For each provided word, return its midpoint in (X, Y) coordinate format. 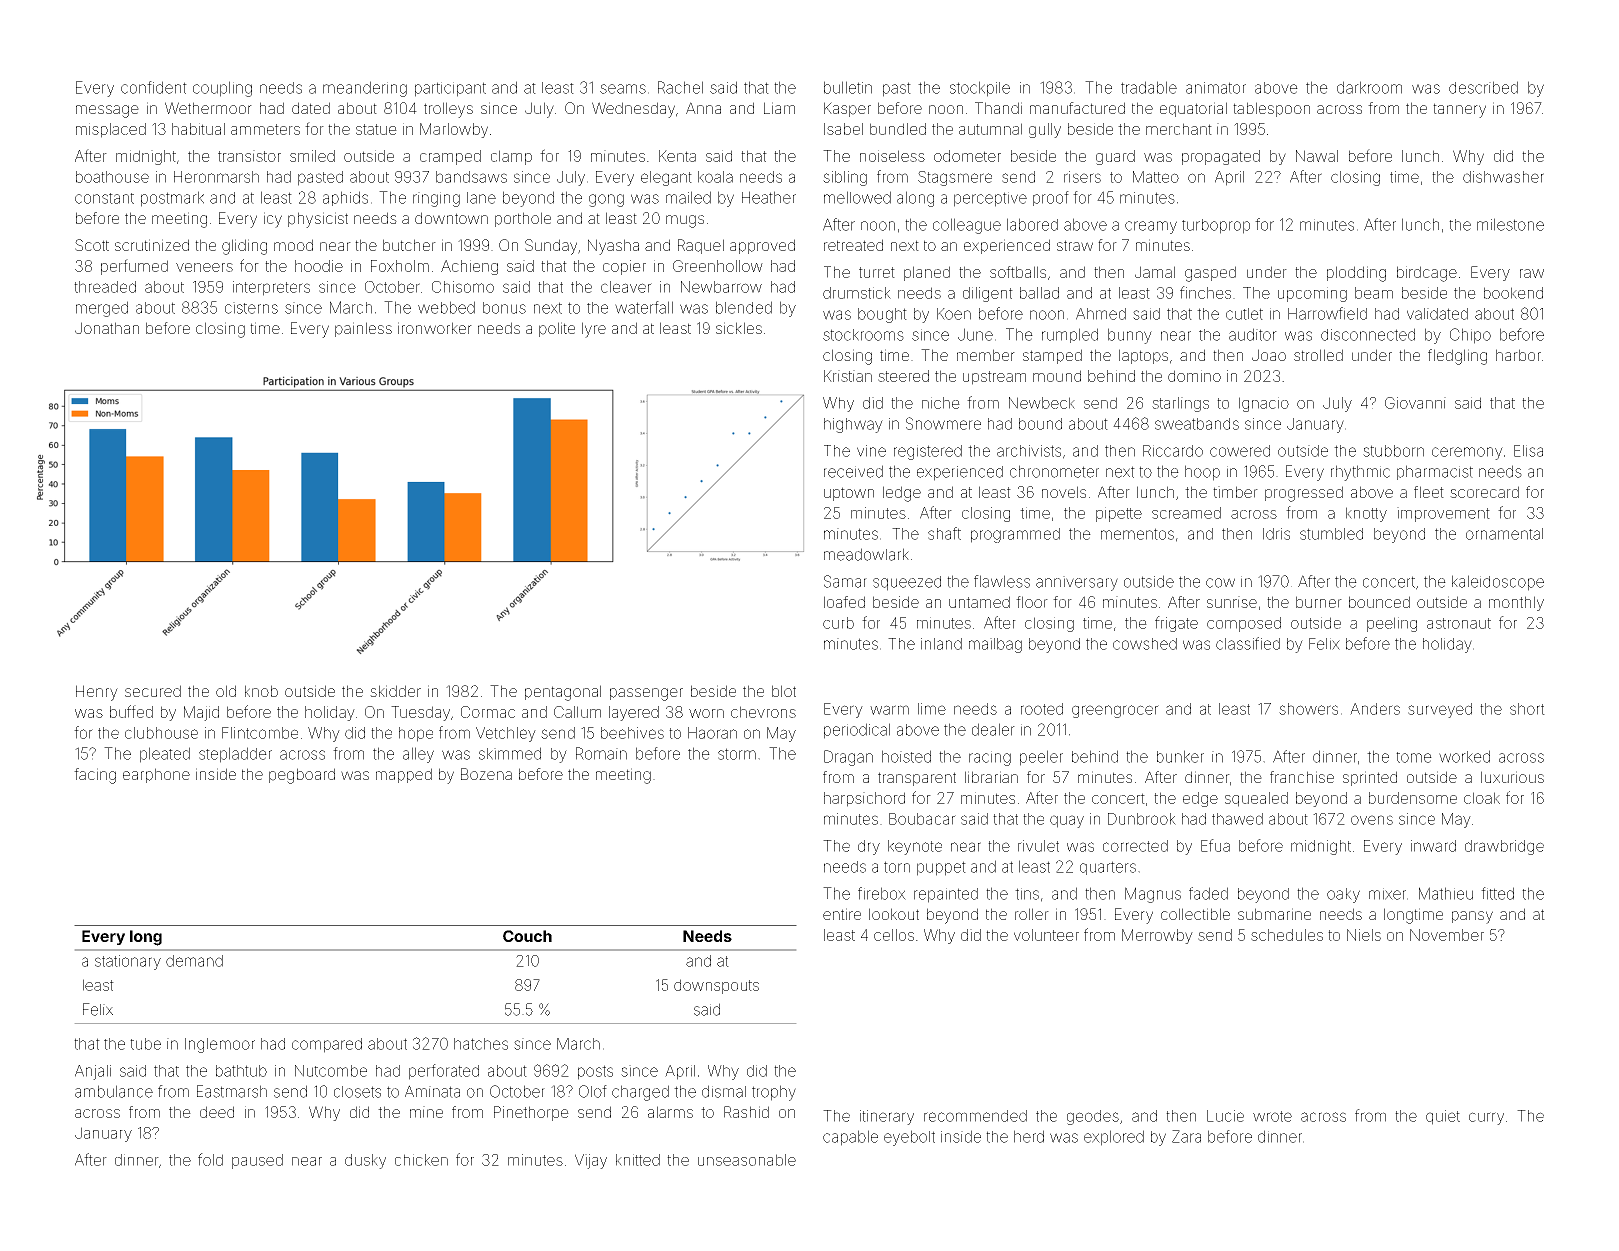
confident (154, 87)
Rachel (680, 87)
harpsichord (864, 799)
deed (217, 1112)
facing (95, 776)
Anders (1375, 709)
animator (1216, 88)
